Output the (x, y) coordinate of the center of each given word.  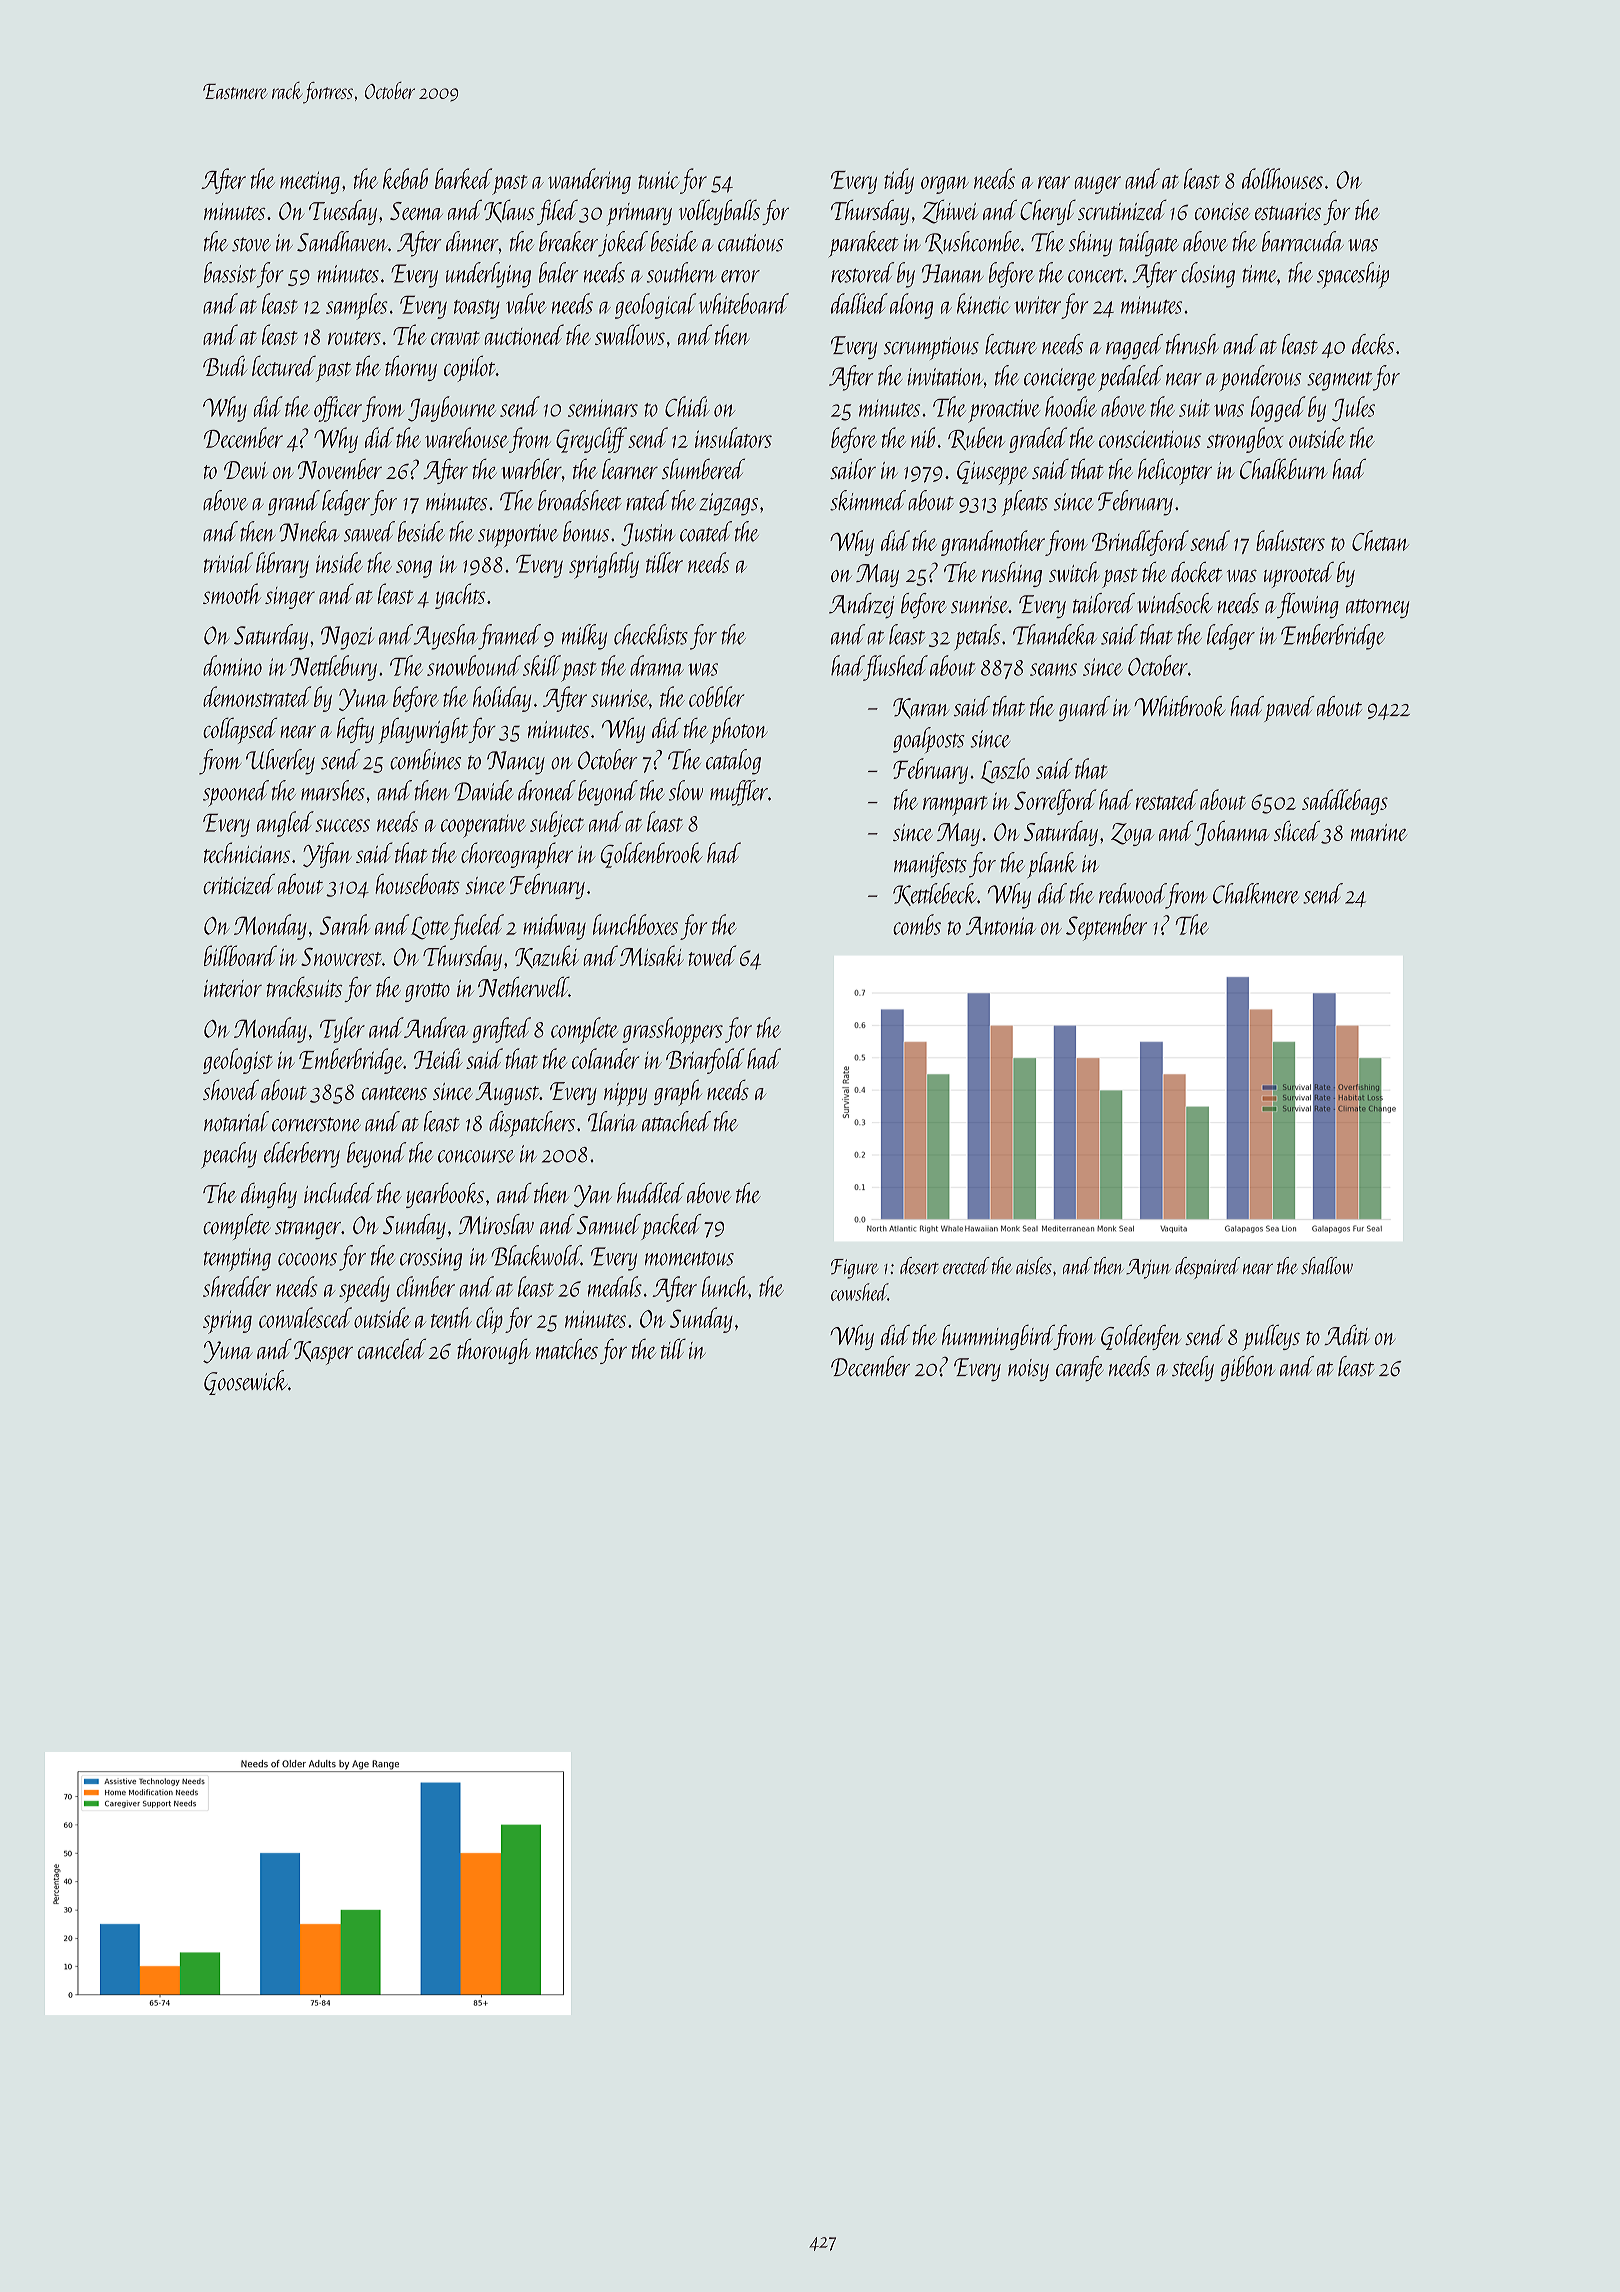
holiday (502, 699)
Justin (648, 534)
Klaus (509, 211)
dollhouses (1282, 178)
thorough (494, 1351)
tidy (899, 181)
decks (1373, 344)
